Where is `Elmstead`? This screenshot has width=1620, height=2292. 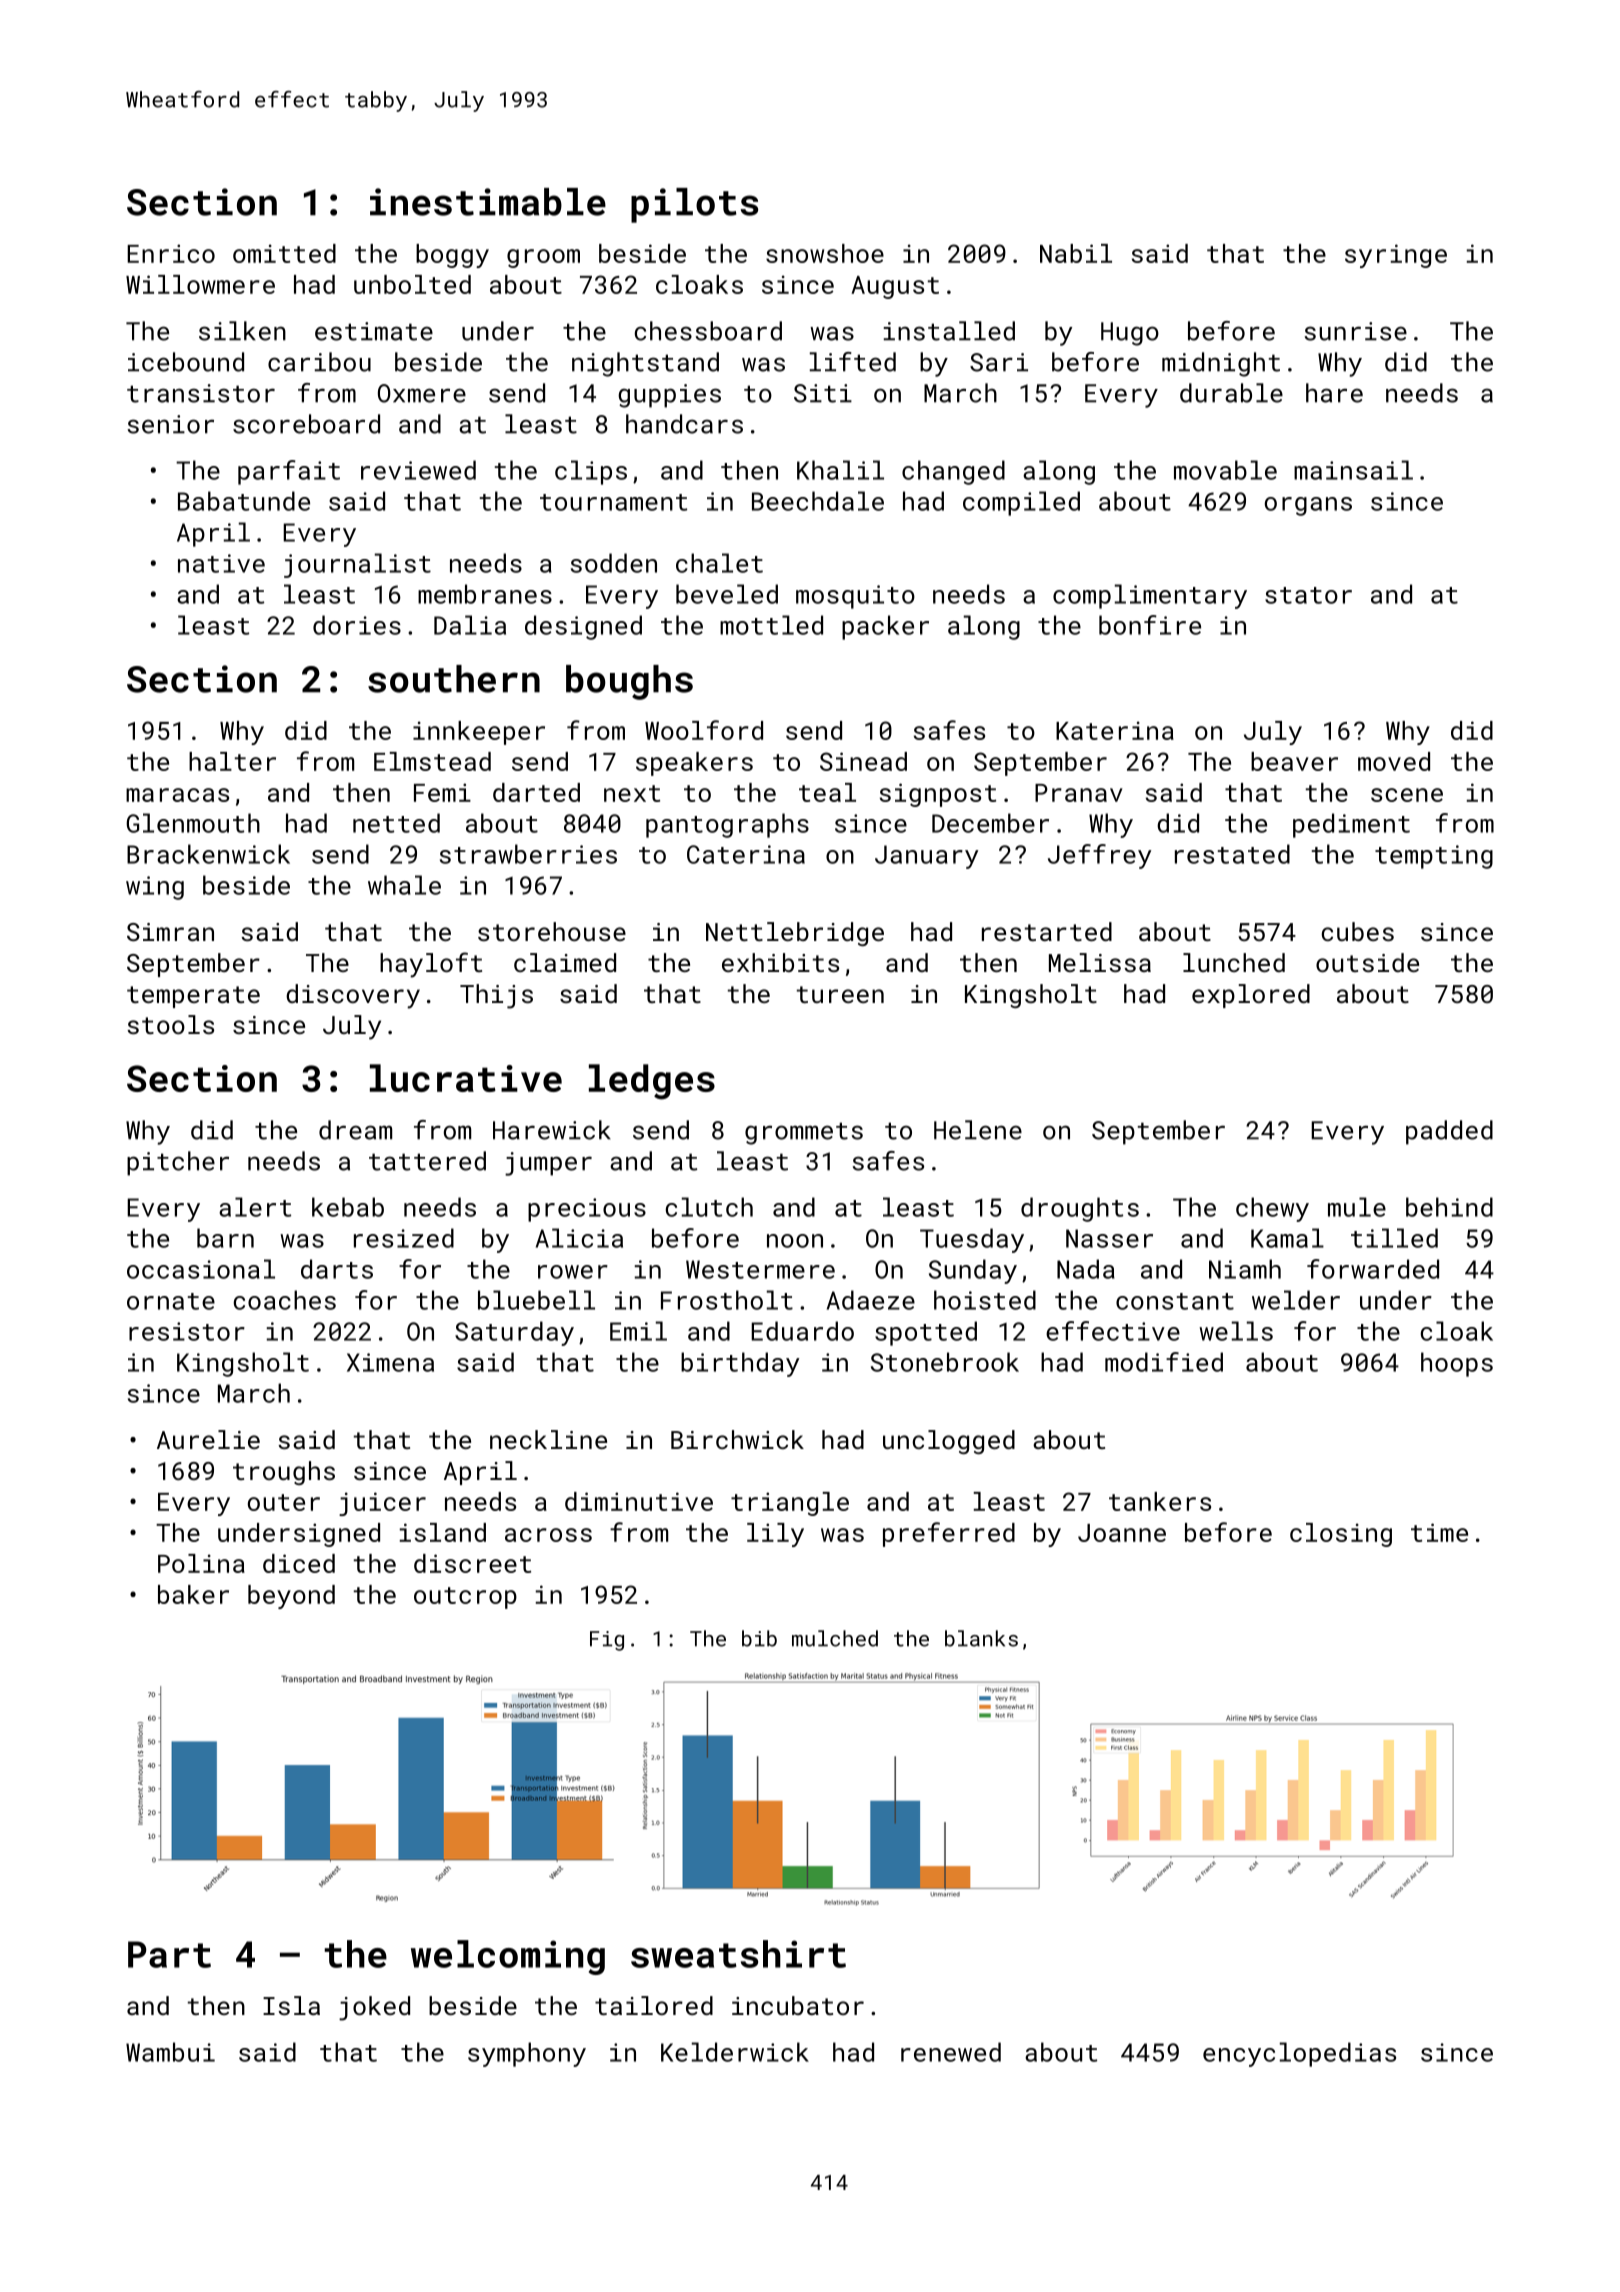 Elmstead is located at coordinates (432, 761).
